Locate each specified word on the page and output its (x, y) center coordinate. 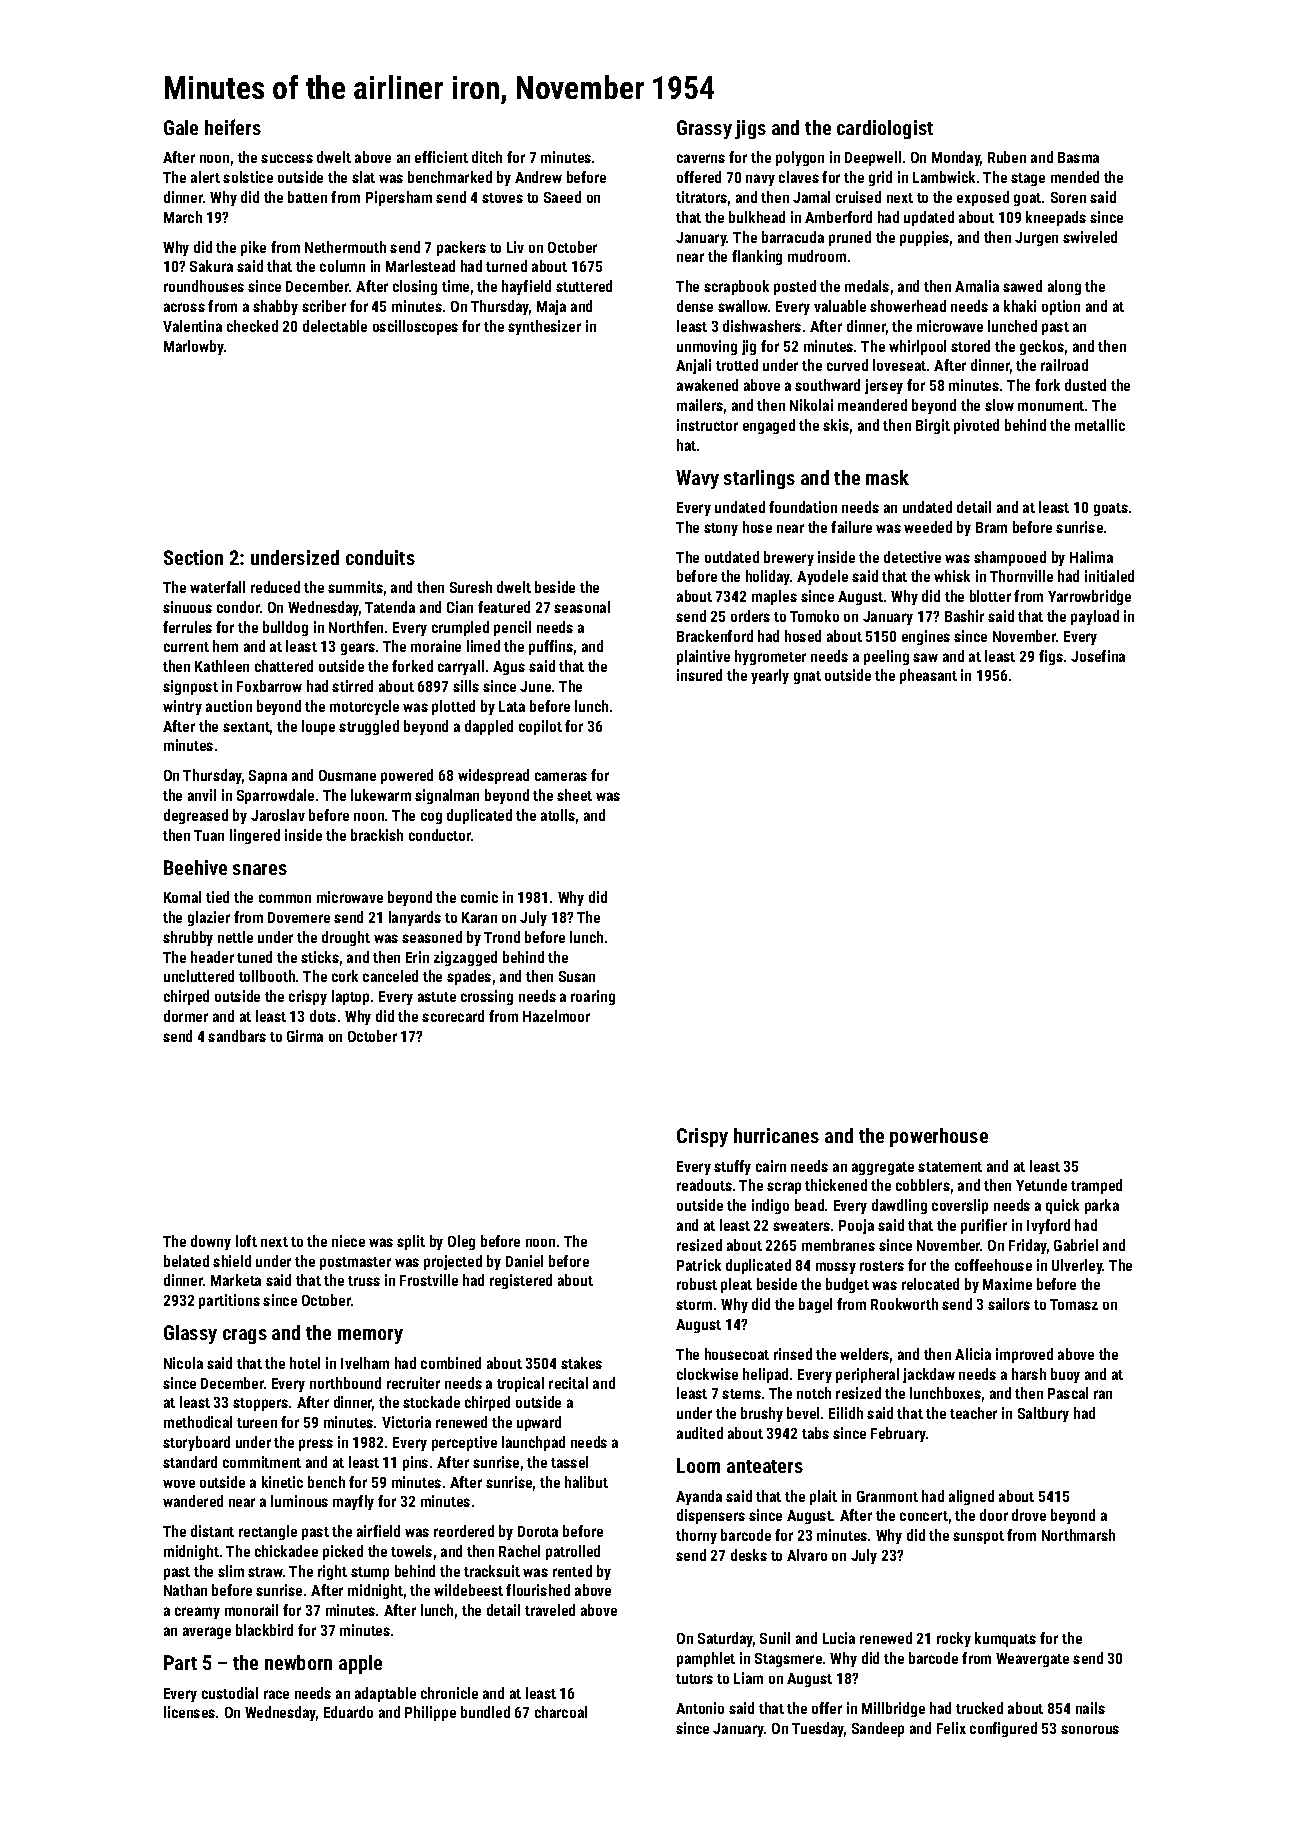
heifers (233, 127)
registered (521, 1281)
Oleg (461, 1242)
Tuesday (818, 1729)
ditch (487, 157)
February (898, 1434)
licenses (189, 1712)
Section (193, 557)
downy (211, 1242)
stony (721, 529)
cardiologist (885, 129)
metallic (1100, 425)
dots (323, 1016)
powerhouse (939, 1137)
